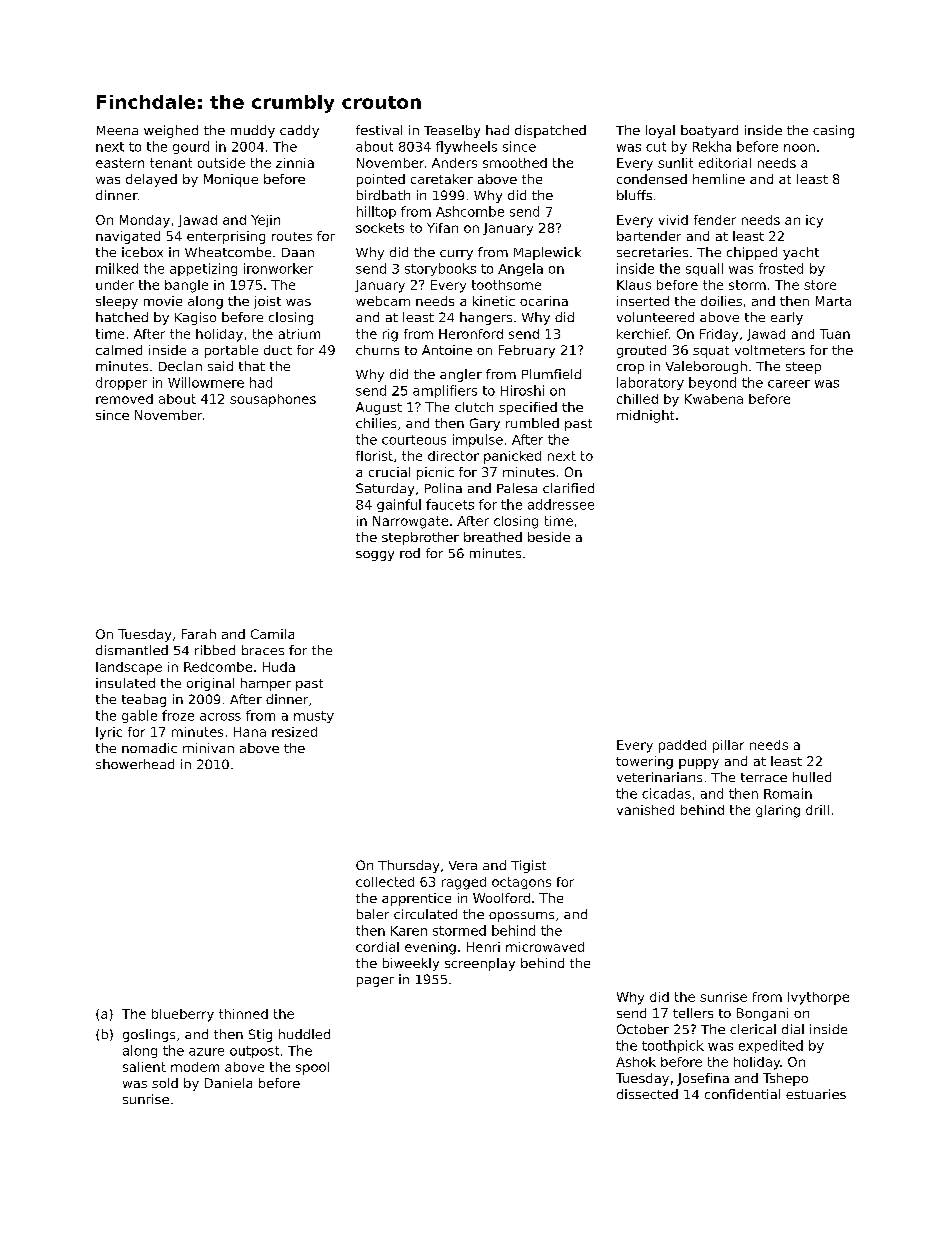  What do you see at coordinates (517, 488) in the screenshot?
I see `Palesa` at bounding box center [517, 488].
